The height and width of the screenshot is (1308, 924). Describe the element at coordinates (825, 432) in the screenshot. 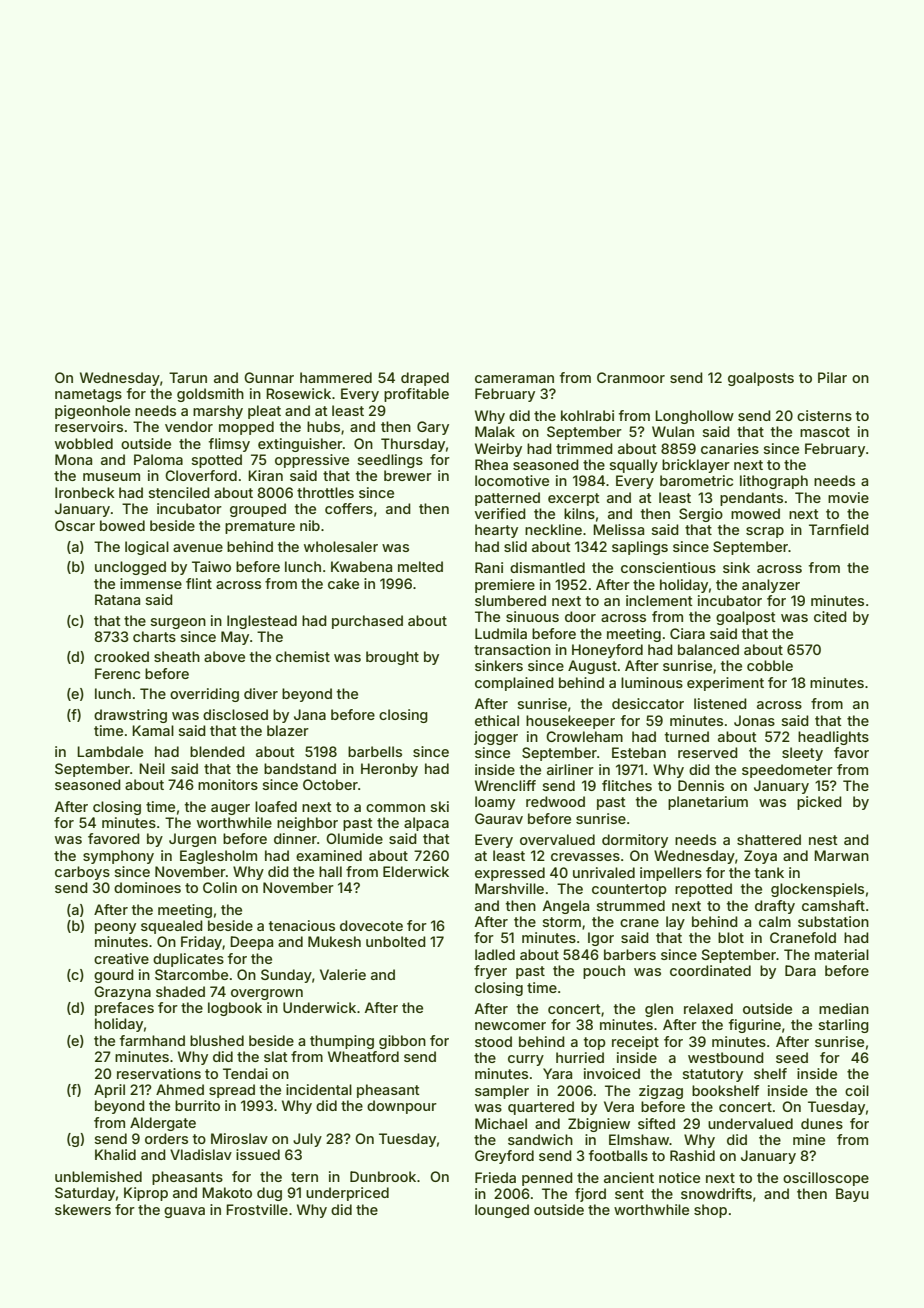

I see `mascot` at that location.
